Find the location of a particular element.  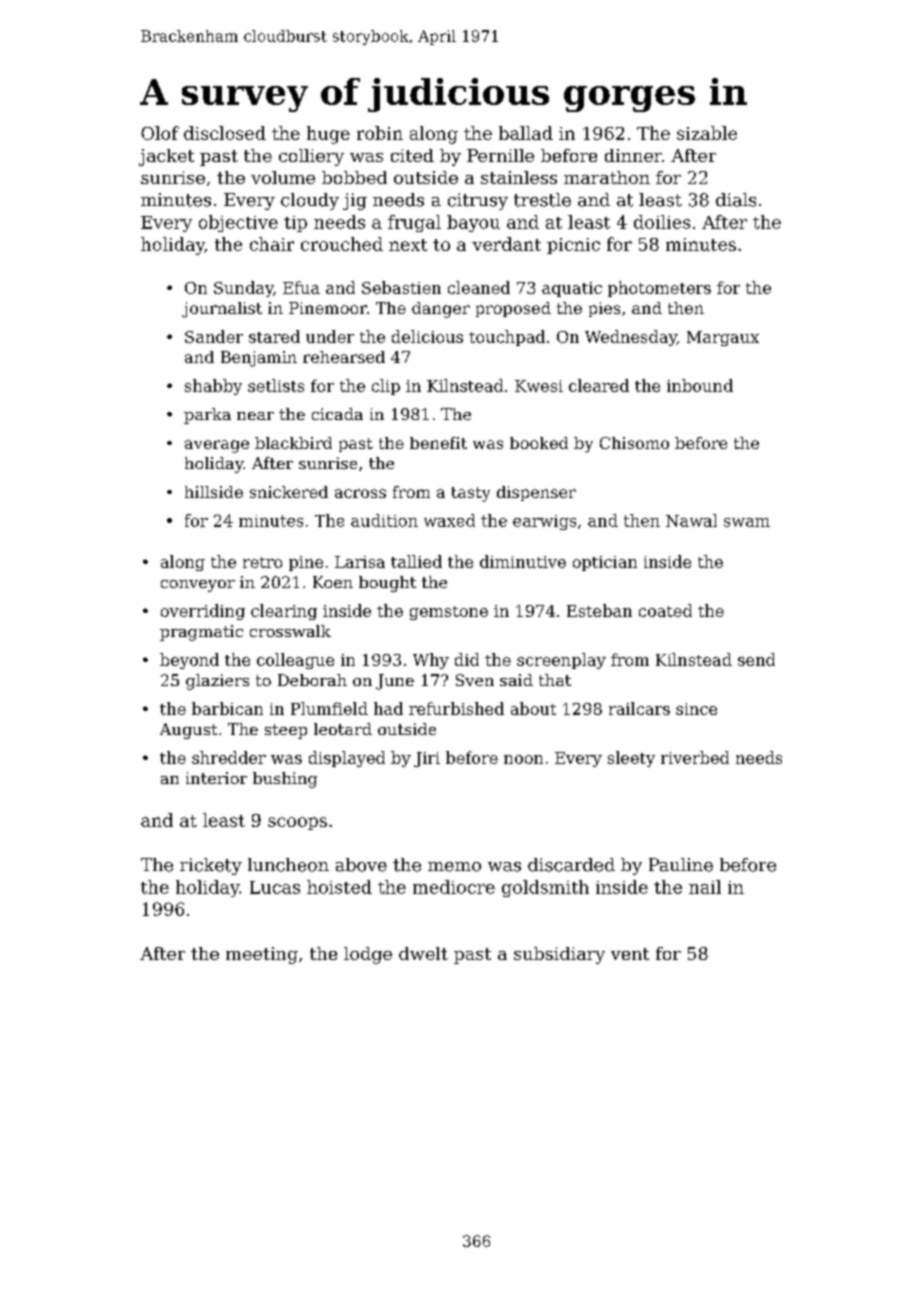

setlists is located at coordinates (276, 385).
